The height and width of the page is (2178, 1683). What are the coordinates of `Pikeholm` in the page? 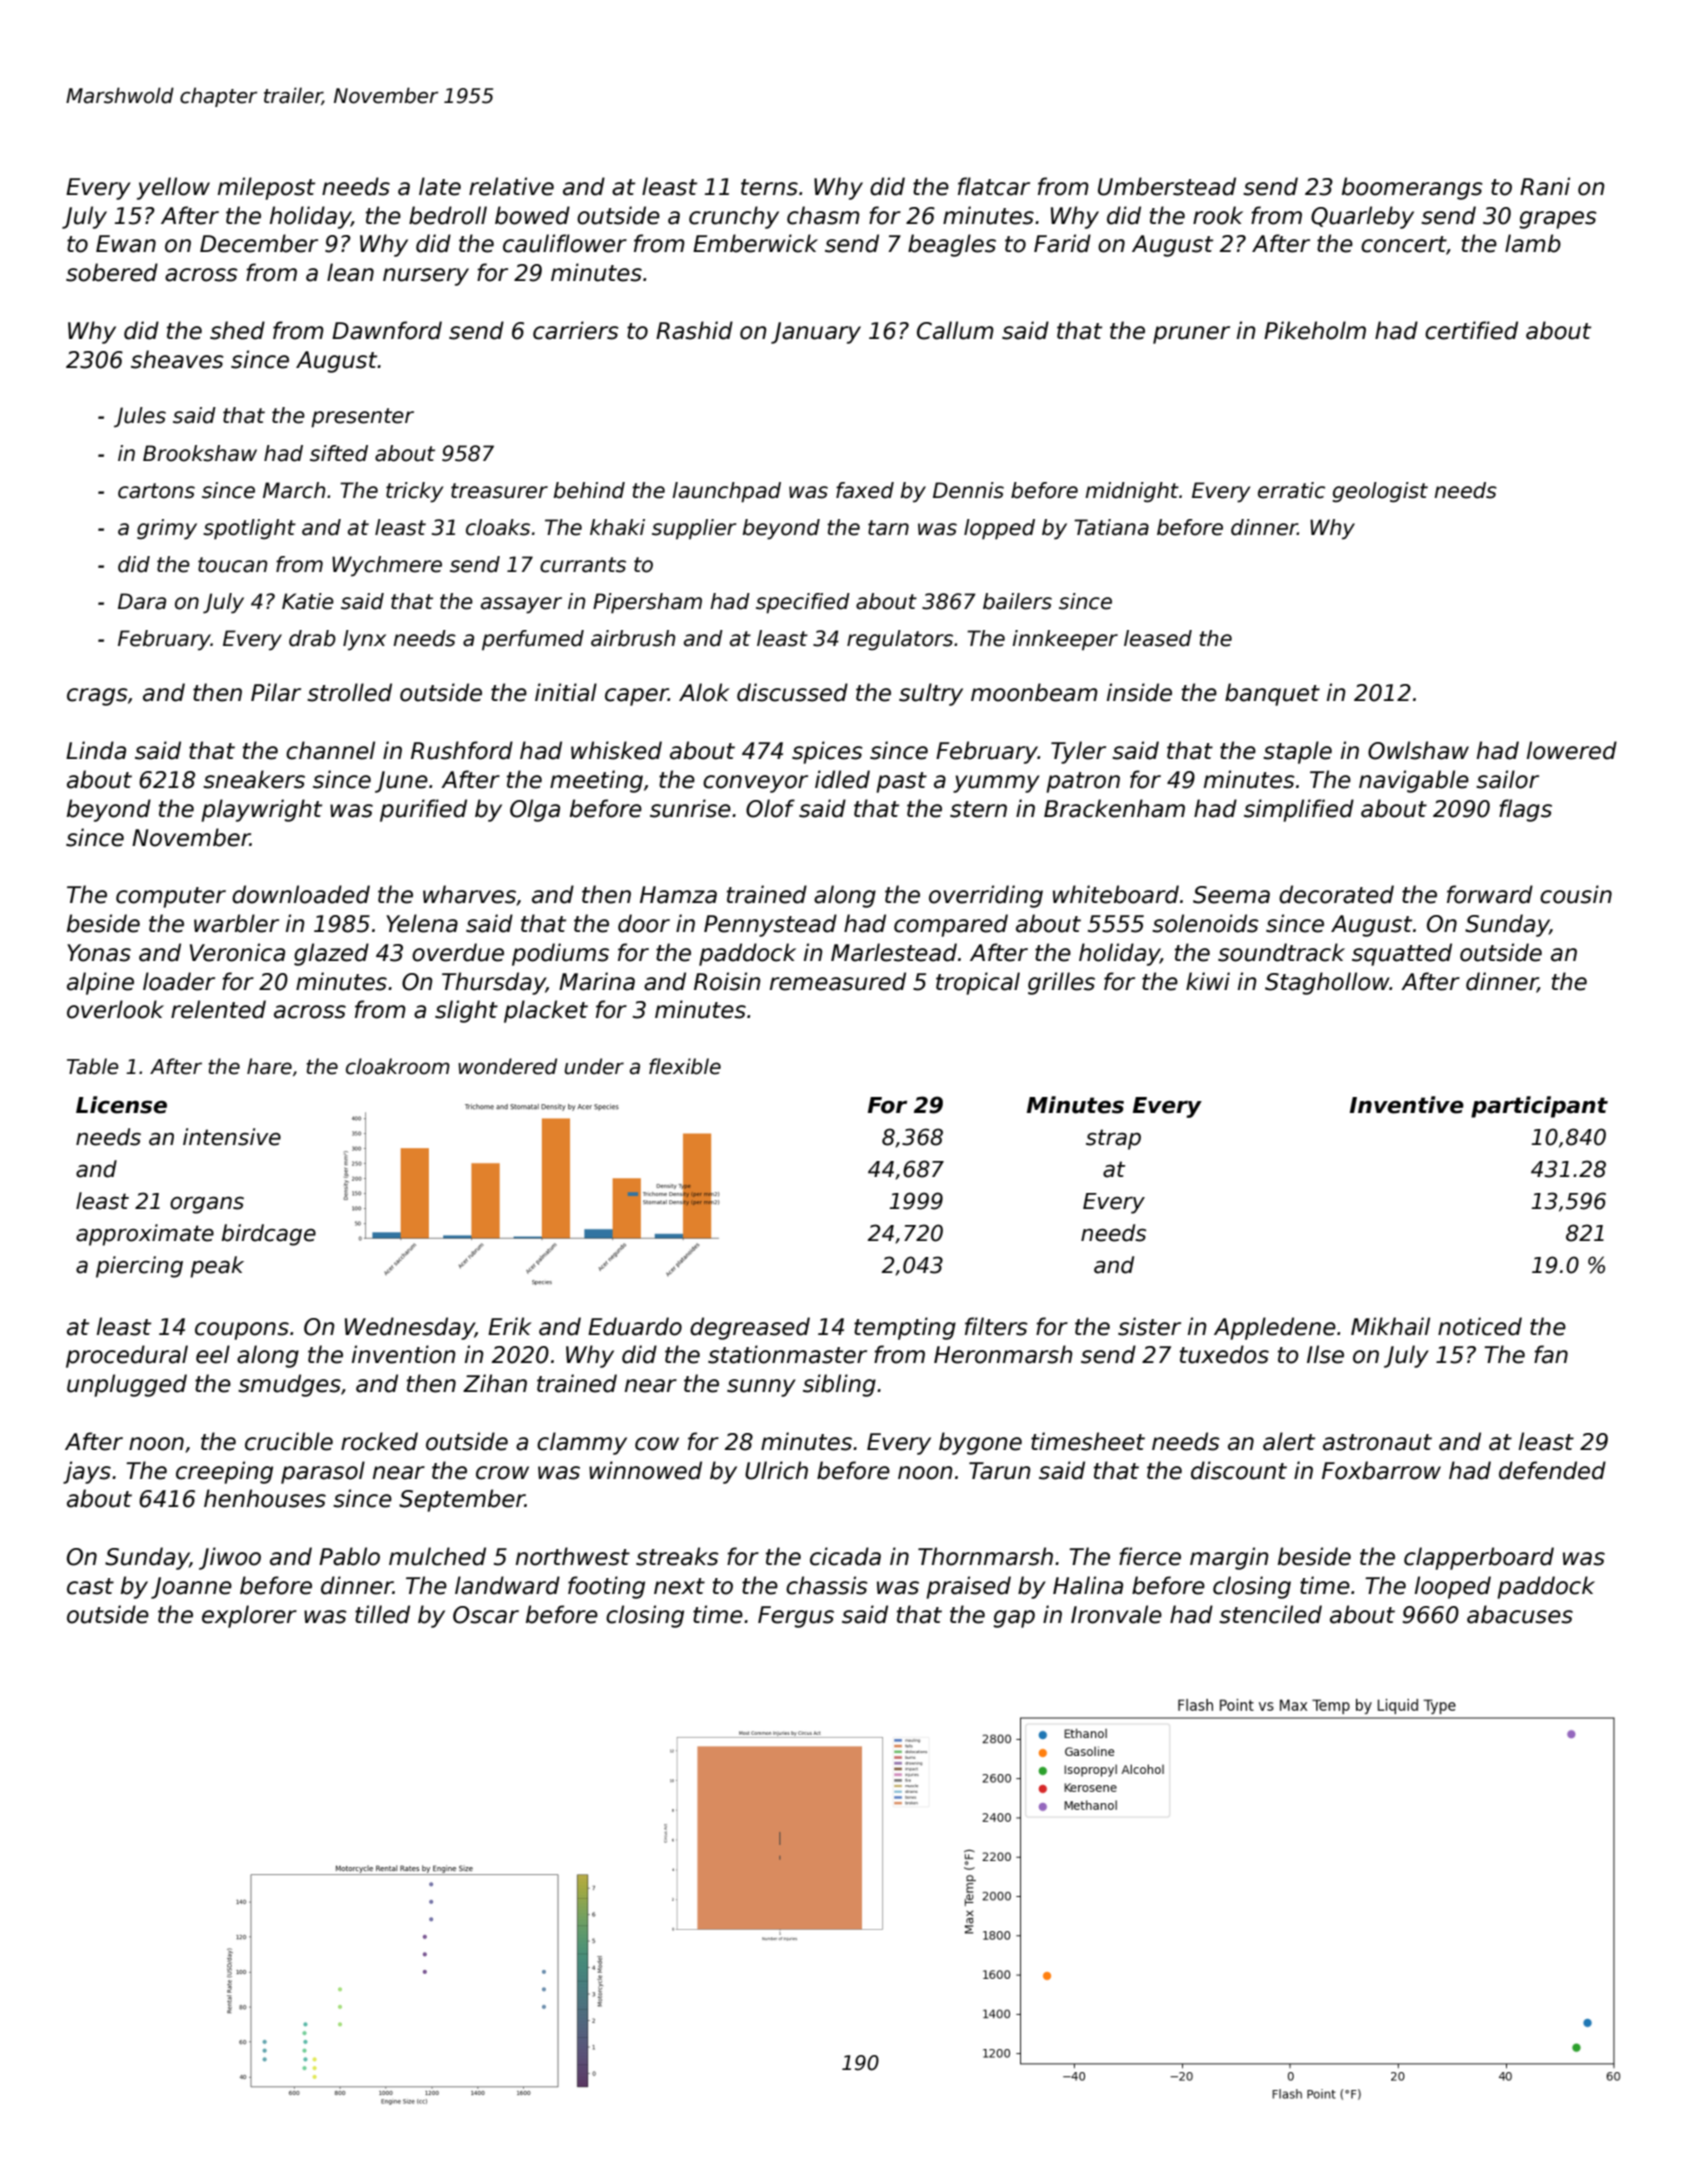 It's located at (1315, 330).
